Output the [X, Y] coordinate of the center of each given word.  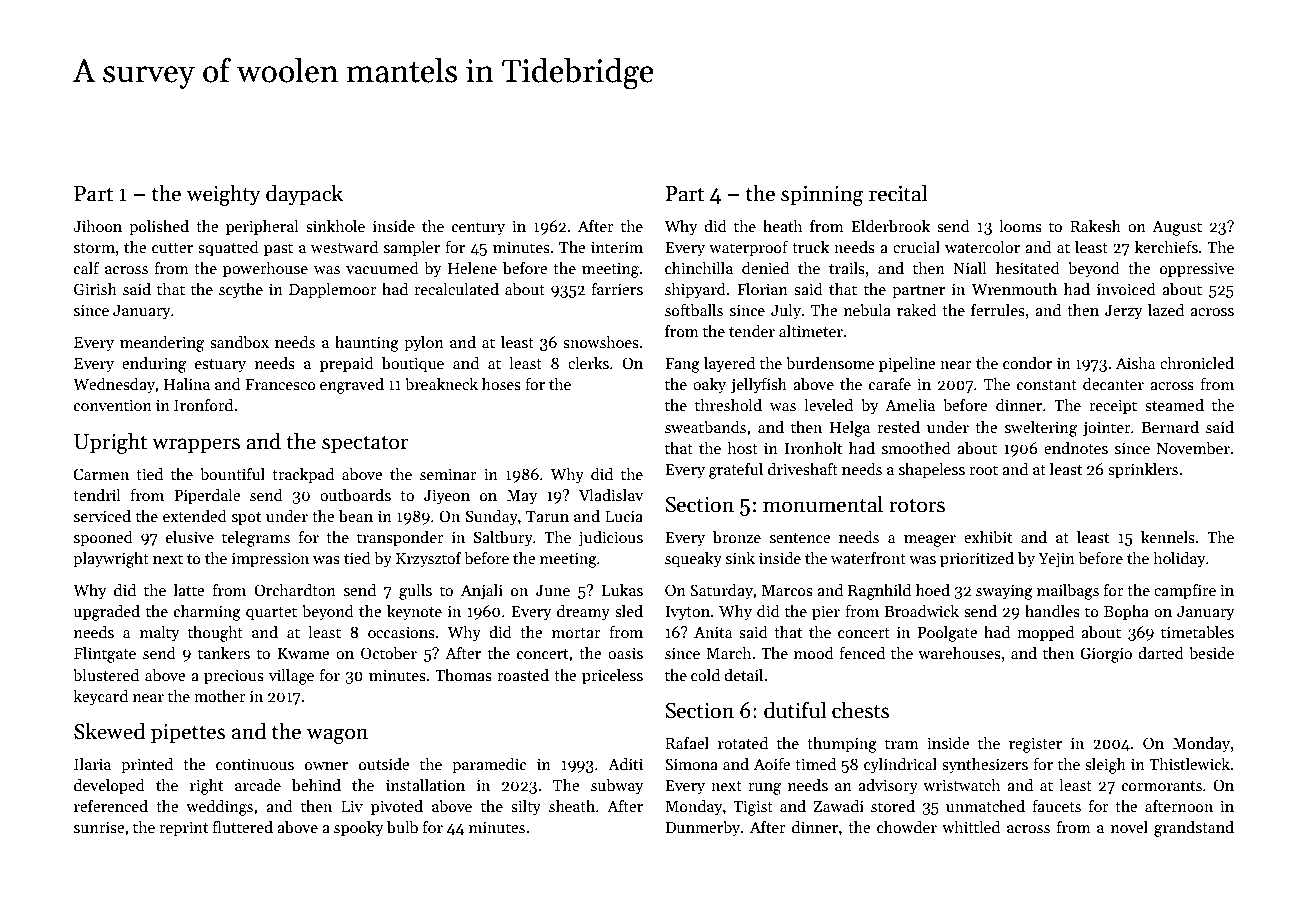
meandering [162, 344]
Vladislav [611, 495]
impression [270, 560]
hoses [501, 384]
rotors [917, 505]
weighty [224, 195]
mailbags [1068, 592]
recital [898, 193]
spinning [822, 195]
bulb [402, 827]
